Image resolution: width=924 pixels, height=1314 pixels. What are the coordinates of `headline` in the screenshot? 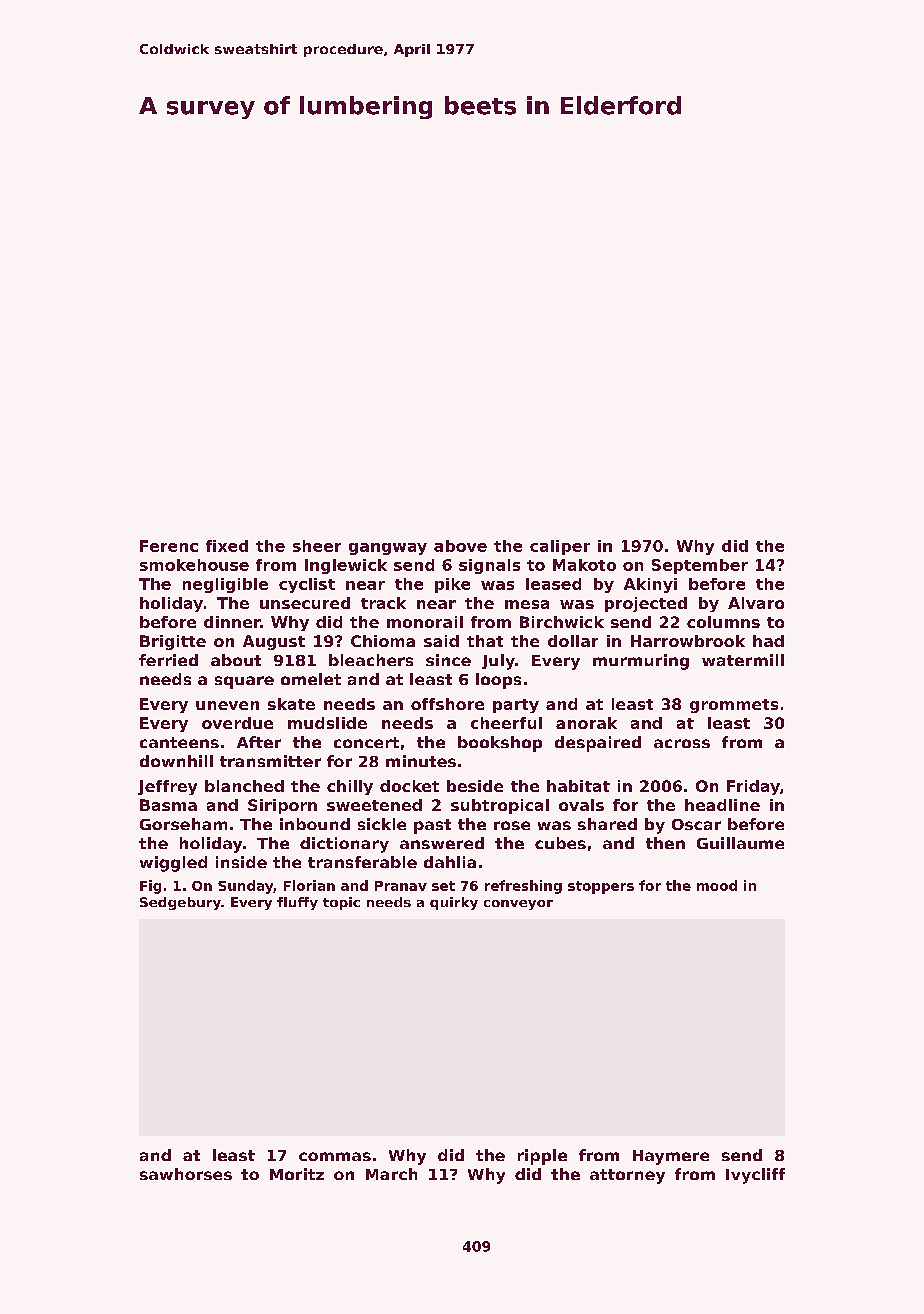 It's located at (722, 805).
